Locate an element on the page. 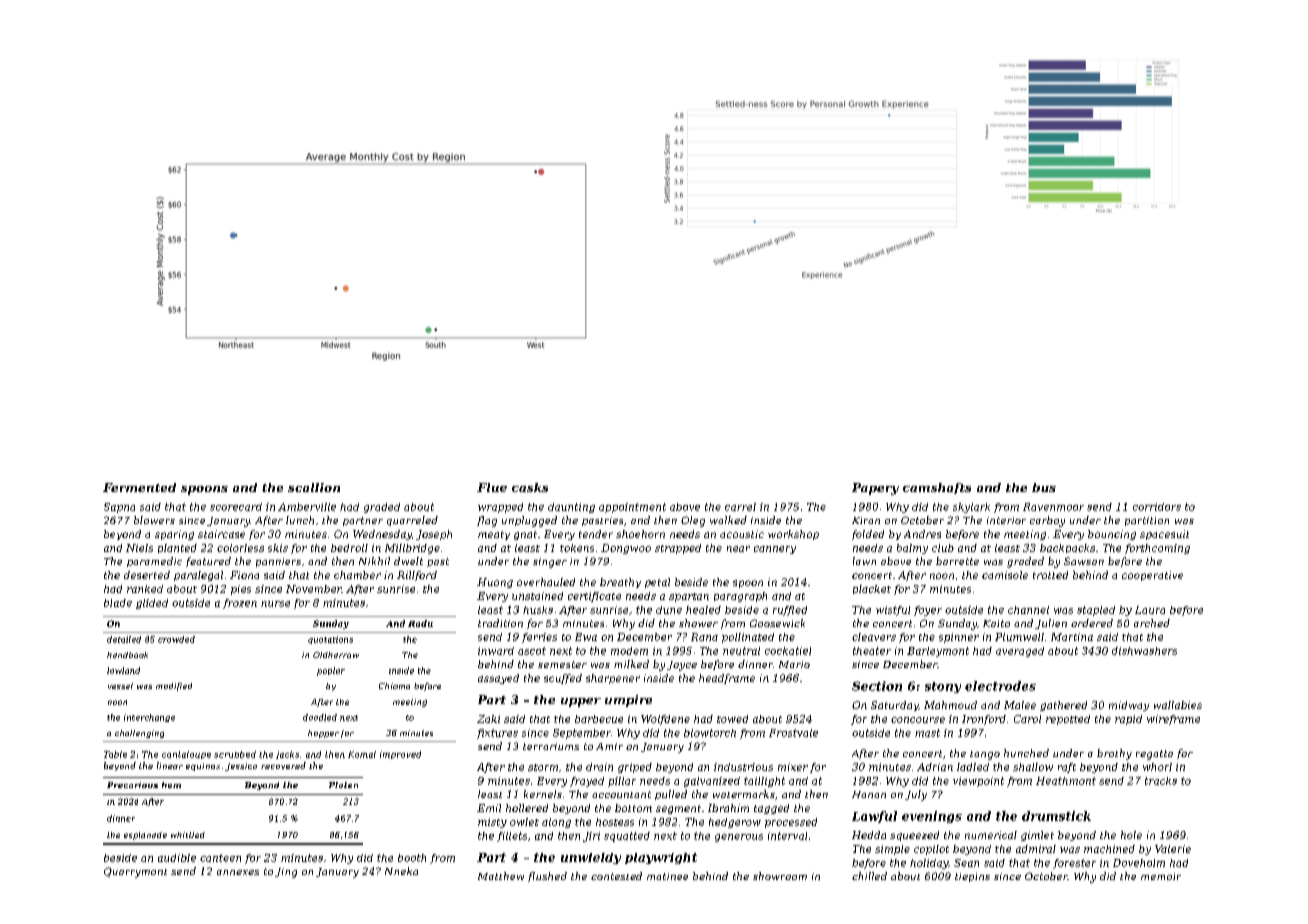 The height and width of the page is (924, 1308). chilled is located at coordinates (869, 876).
